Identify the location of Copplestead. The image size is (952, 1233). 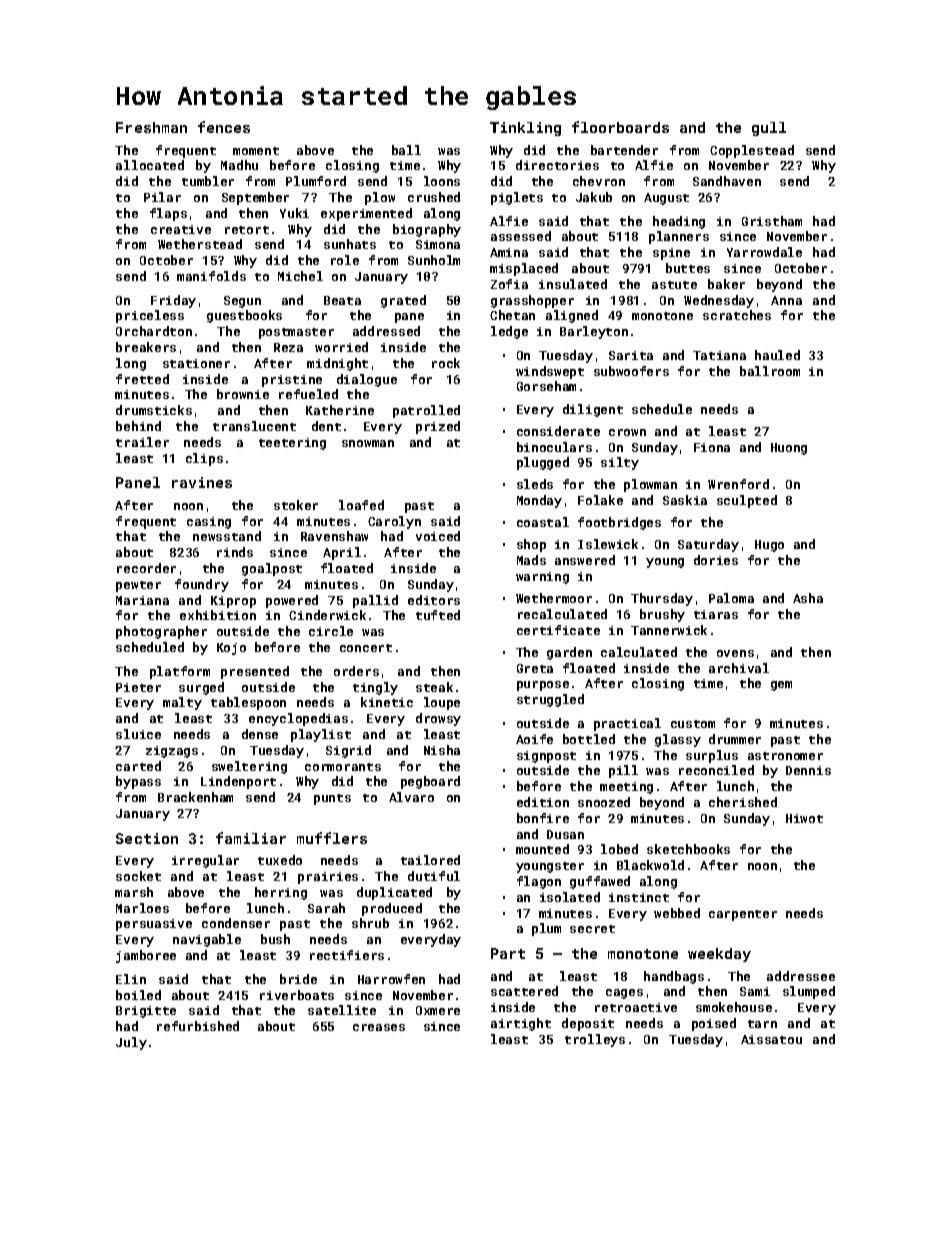
(752, 151).
